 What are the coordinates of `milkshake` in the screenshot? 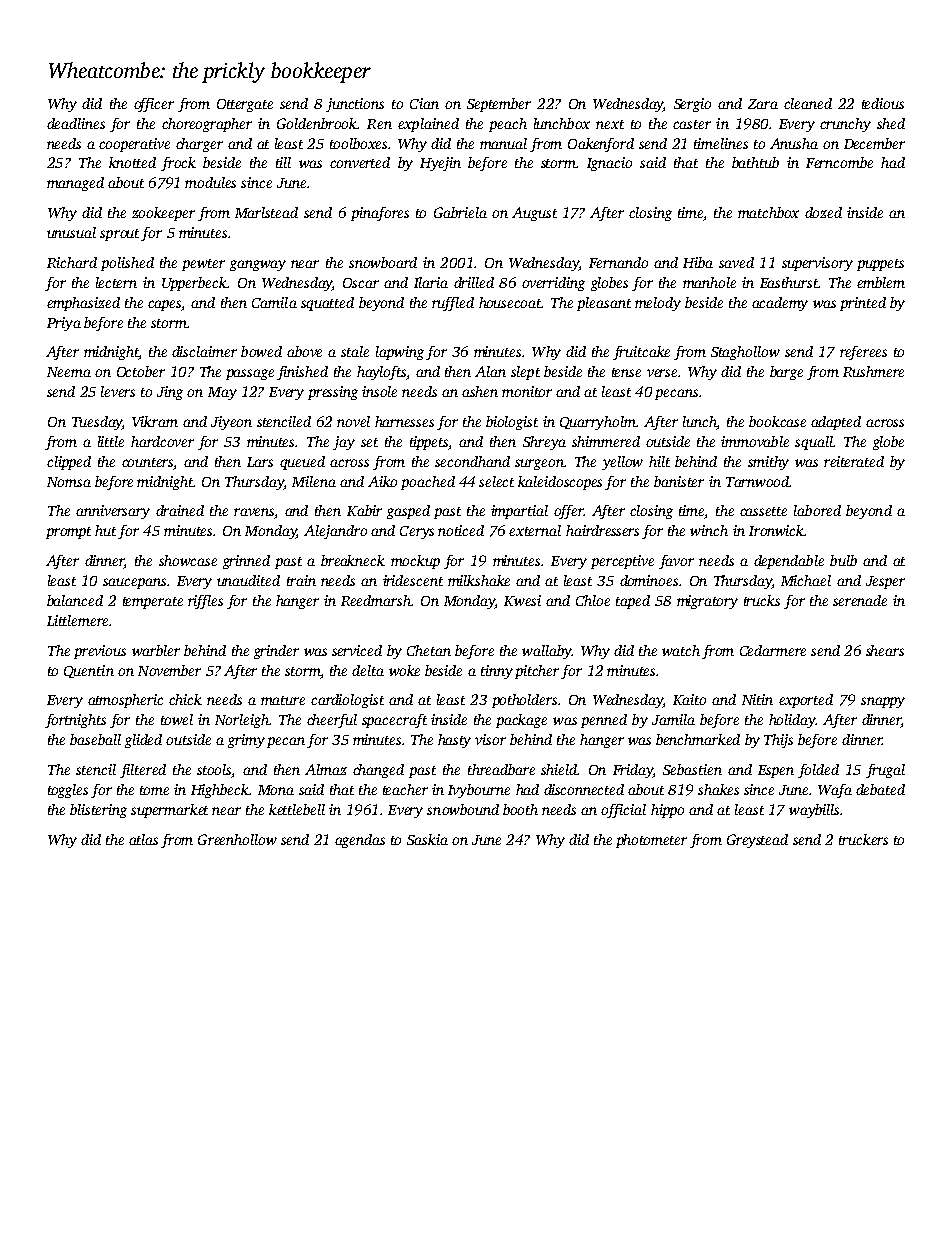 It's located at (479, 580).
